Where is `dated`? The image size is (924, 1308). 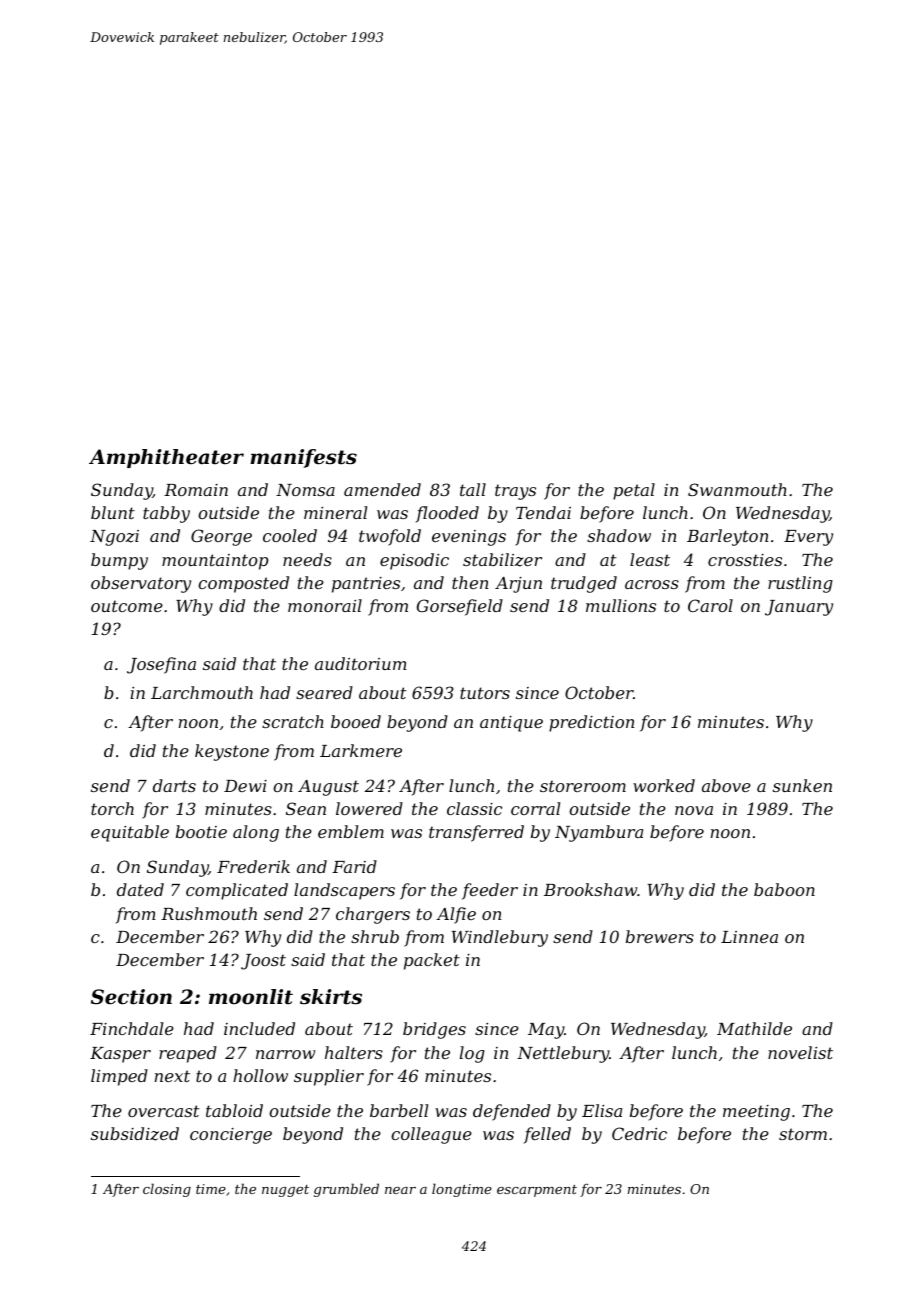
dated is located at coordinates (140, 889).
